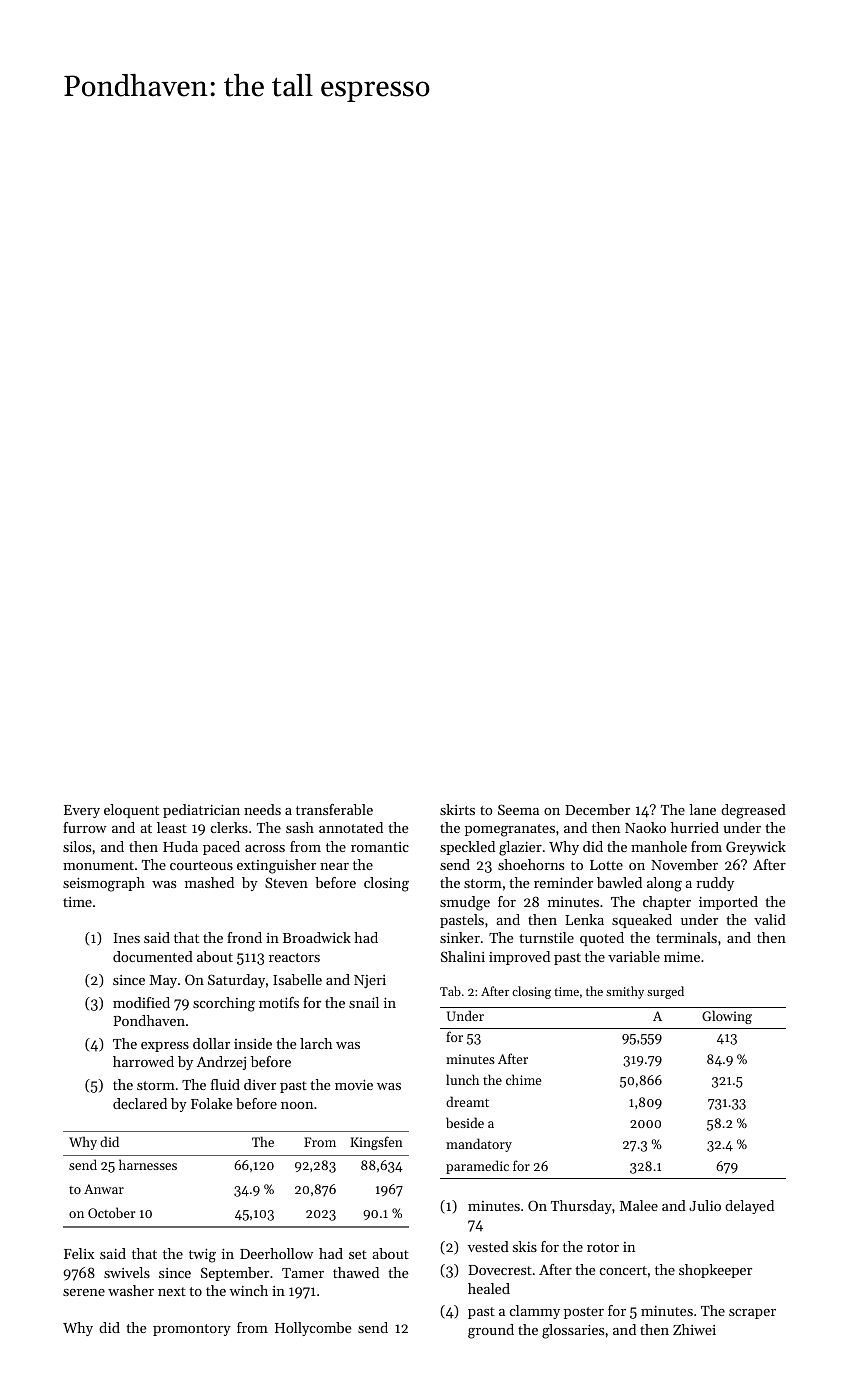 This image has width=849, height=1400. What do you see at coordinates (334, 809) in the image?
I see `transferable` at bounding box center [334, 809].
